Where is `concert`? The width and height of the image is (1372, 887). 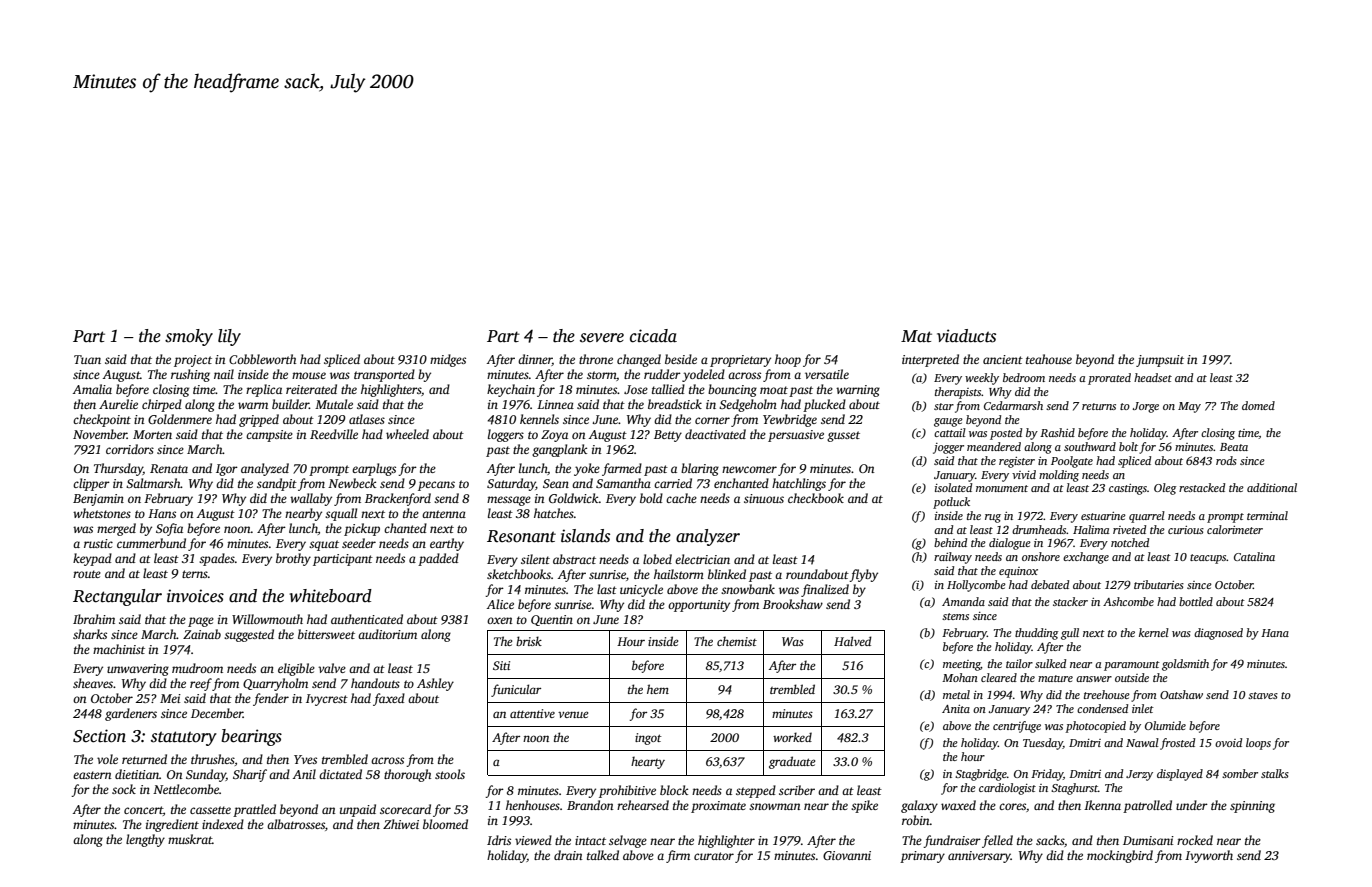
concert is located at coordinates (143, 810).
